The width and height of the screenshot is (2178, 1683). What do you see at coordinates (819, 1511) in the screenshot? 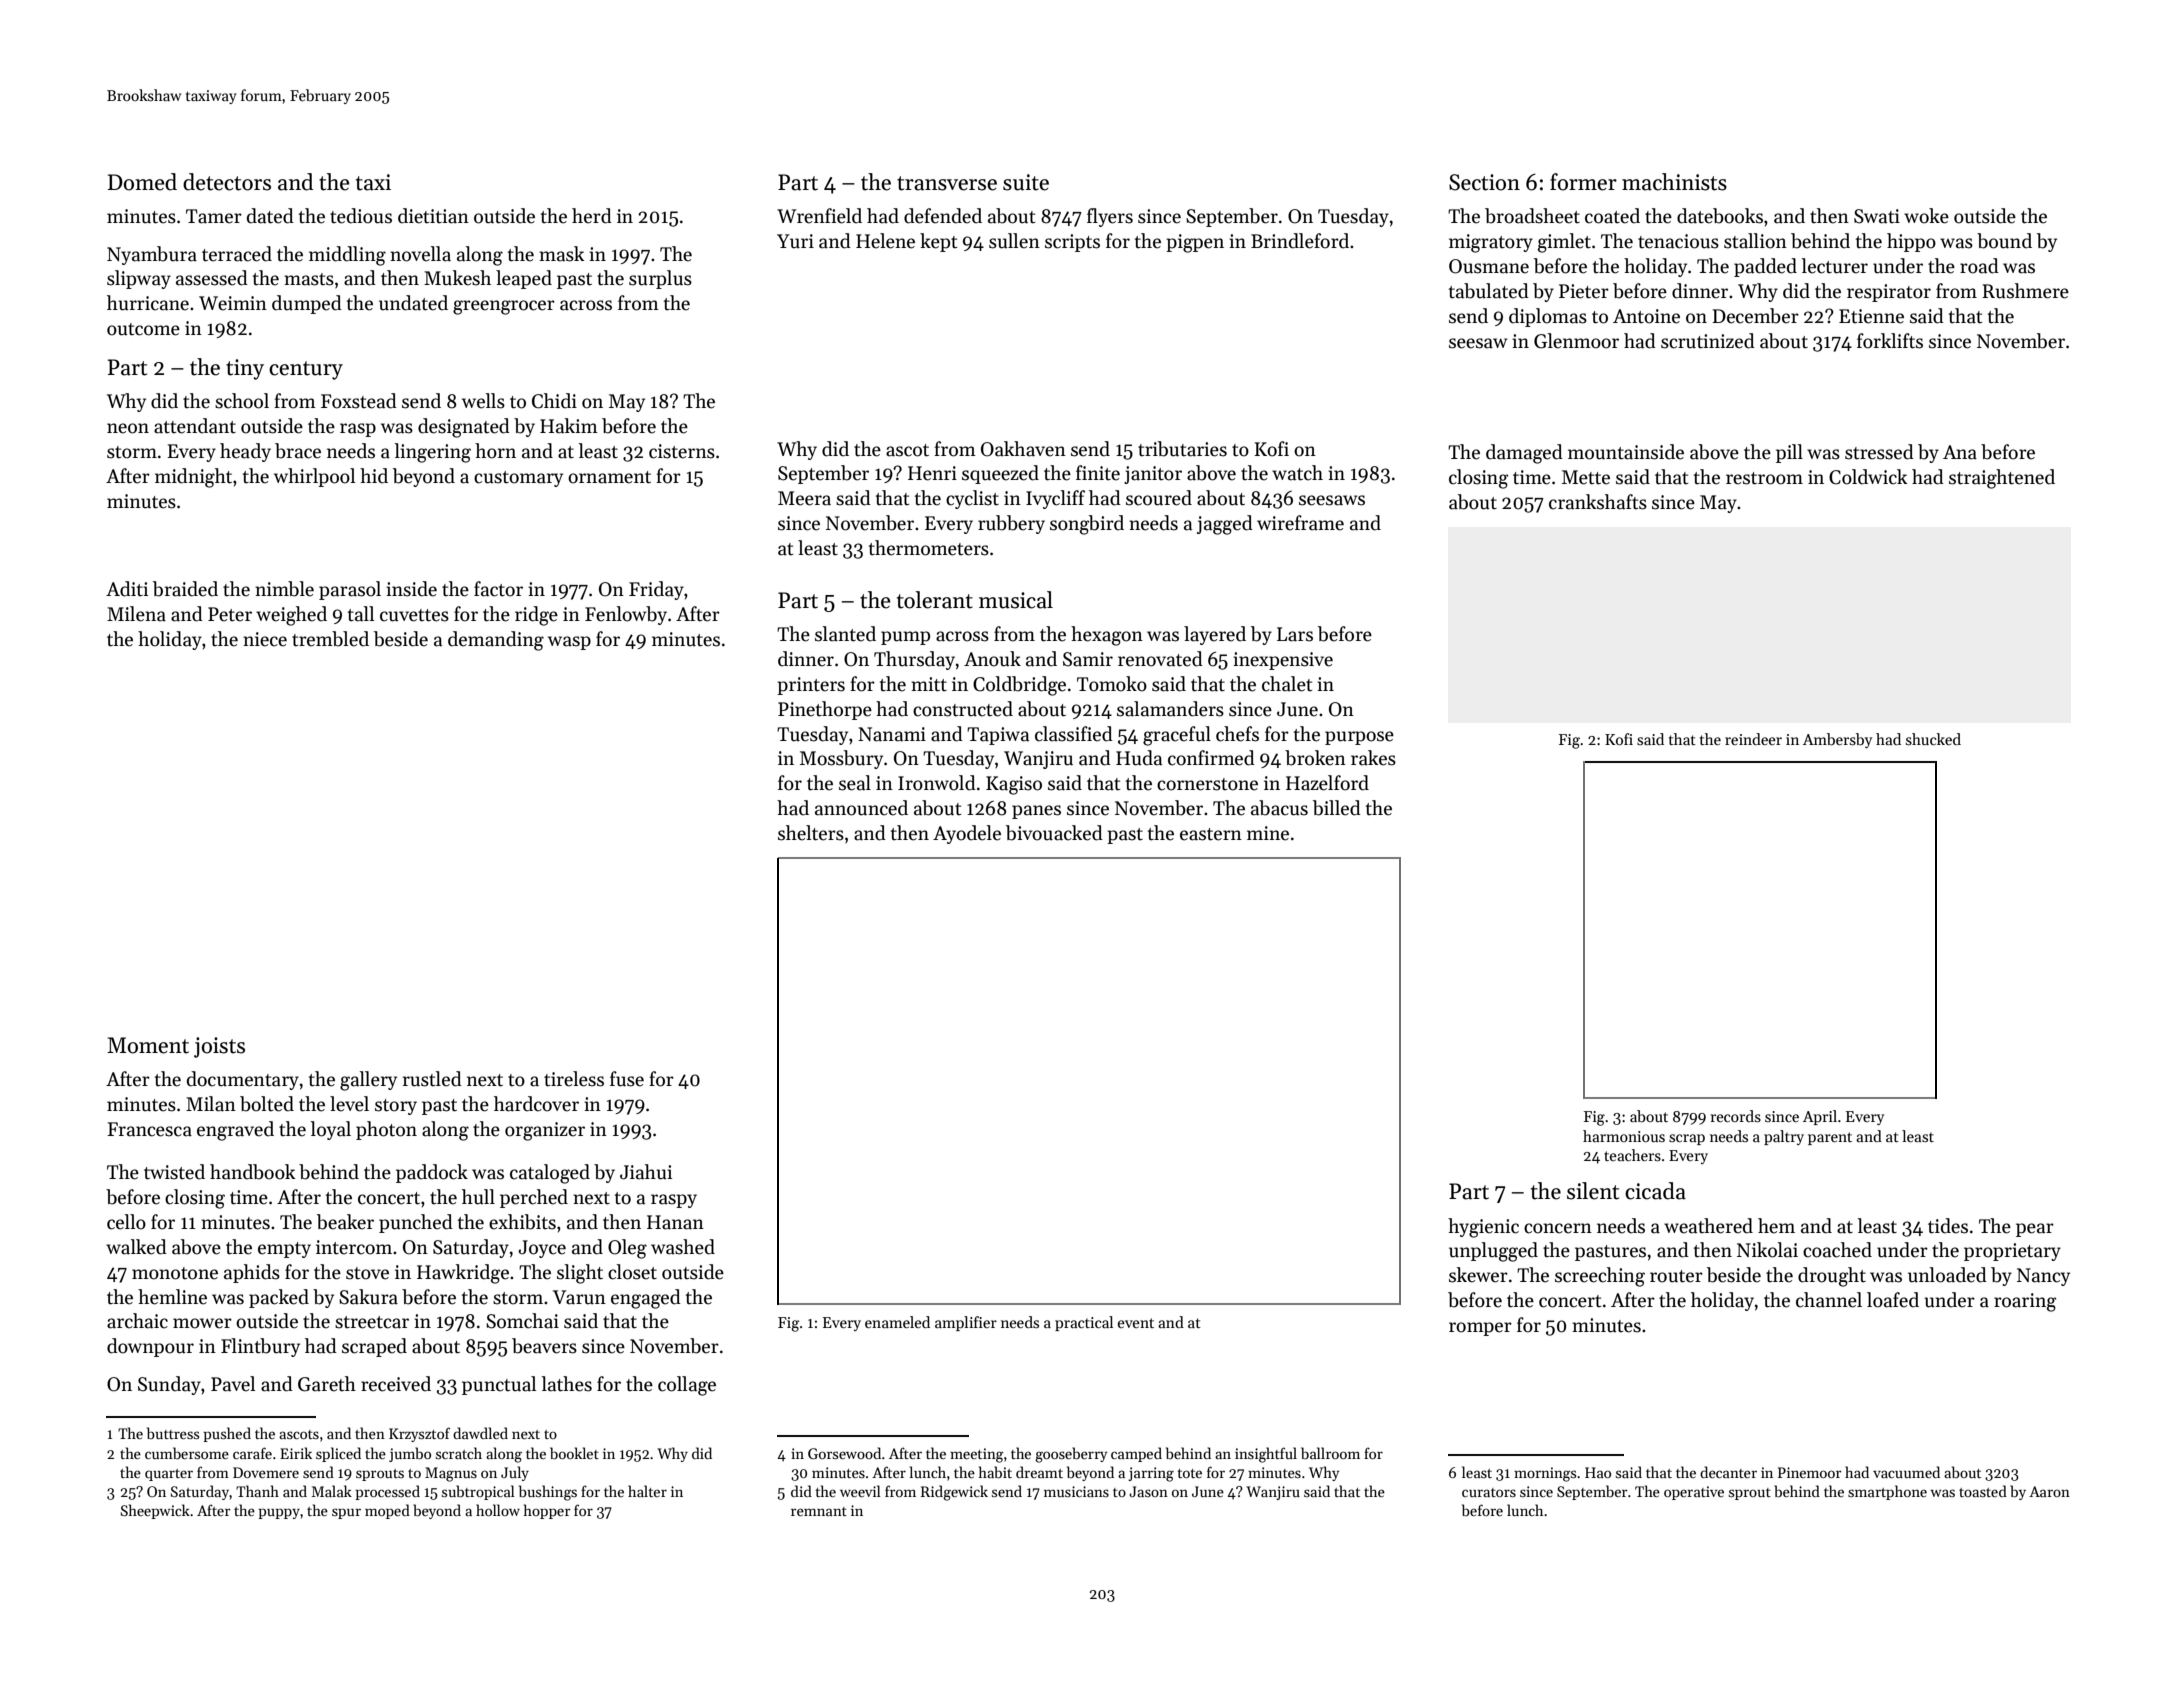
I see `remnant` at bounding box center [819, 1511].
